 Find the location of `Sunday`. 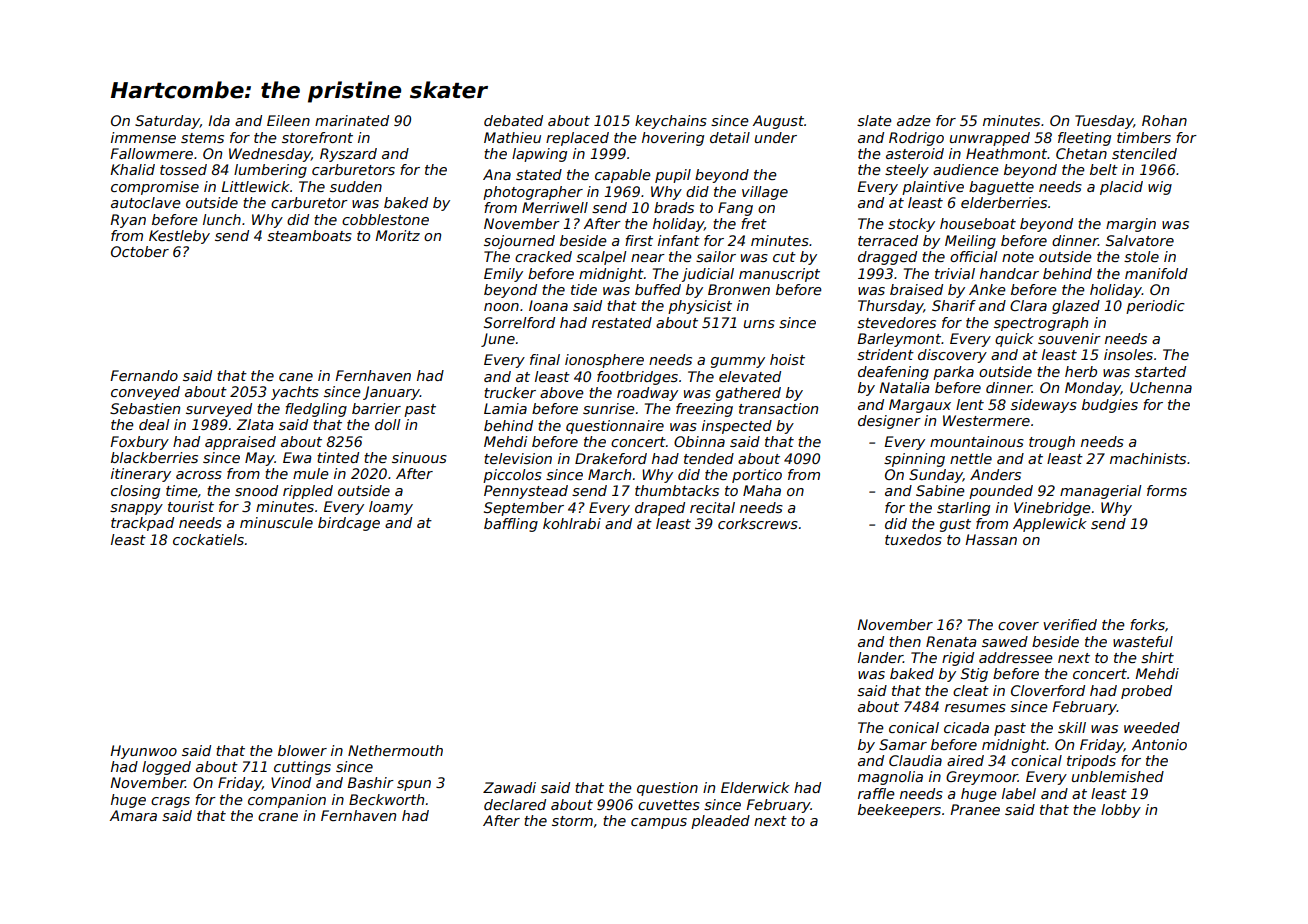

Sunday is located at coordinates (936, 476).
